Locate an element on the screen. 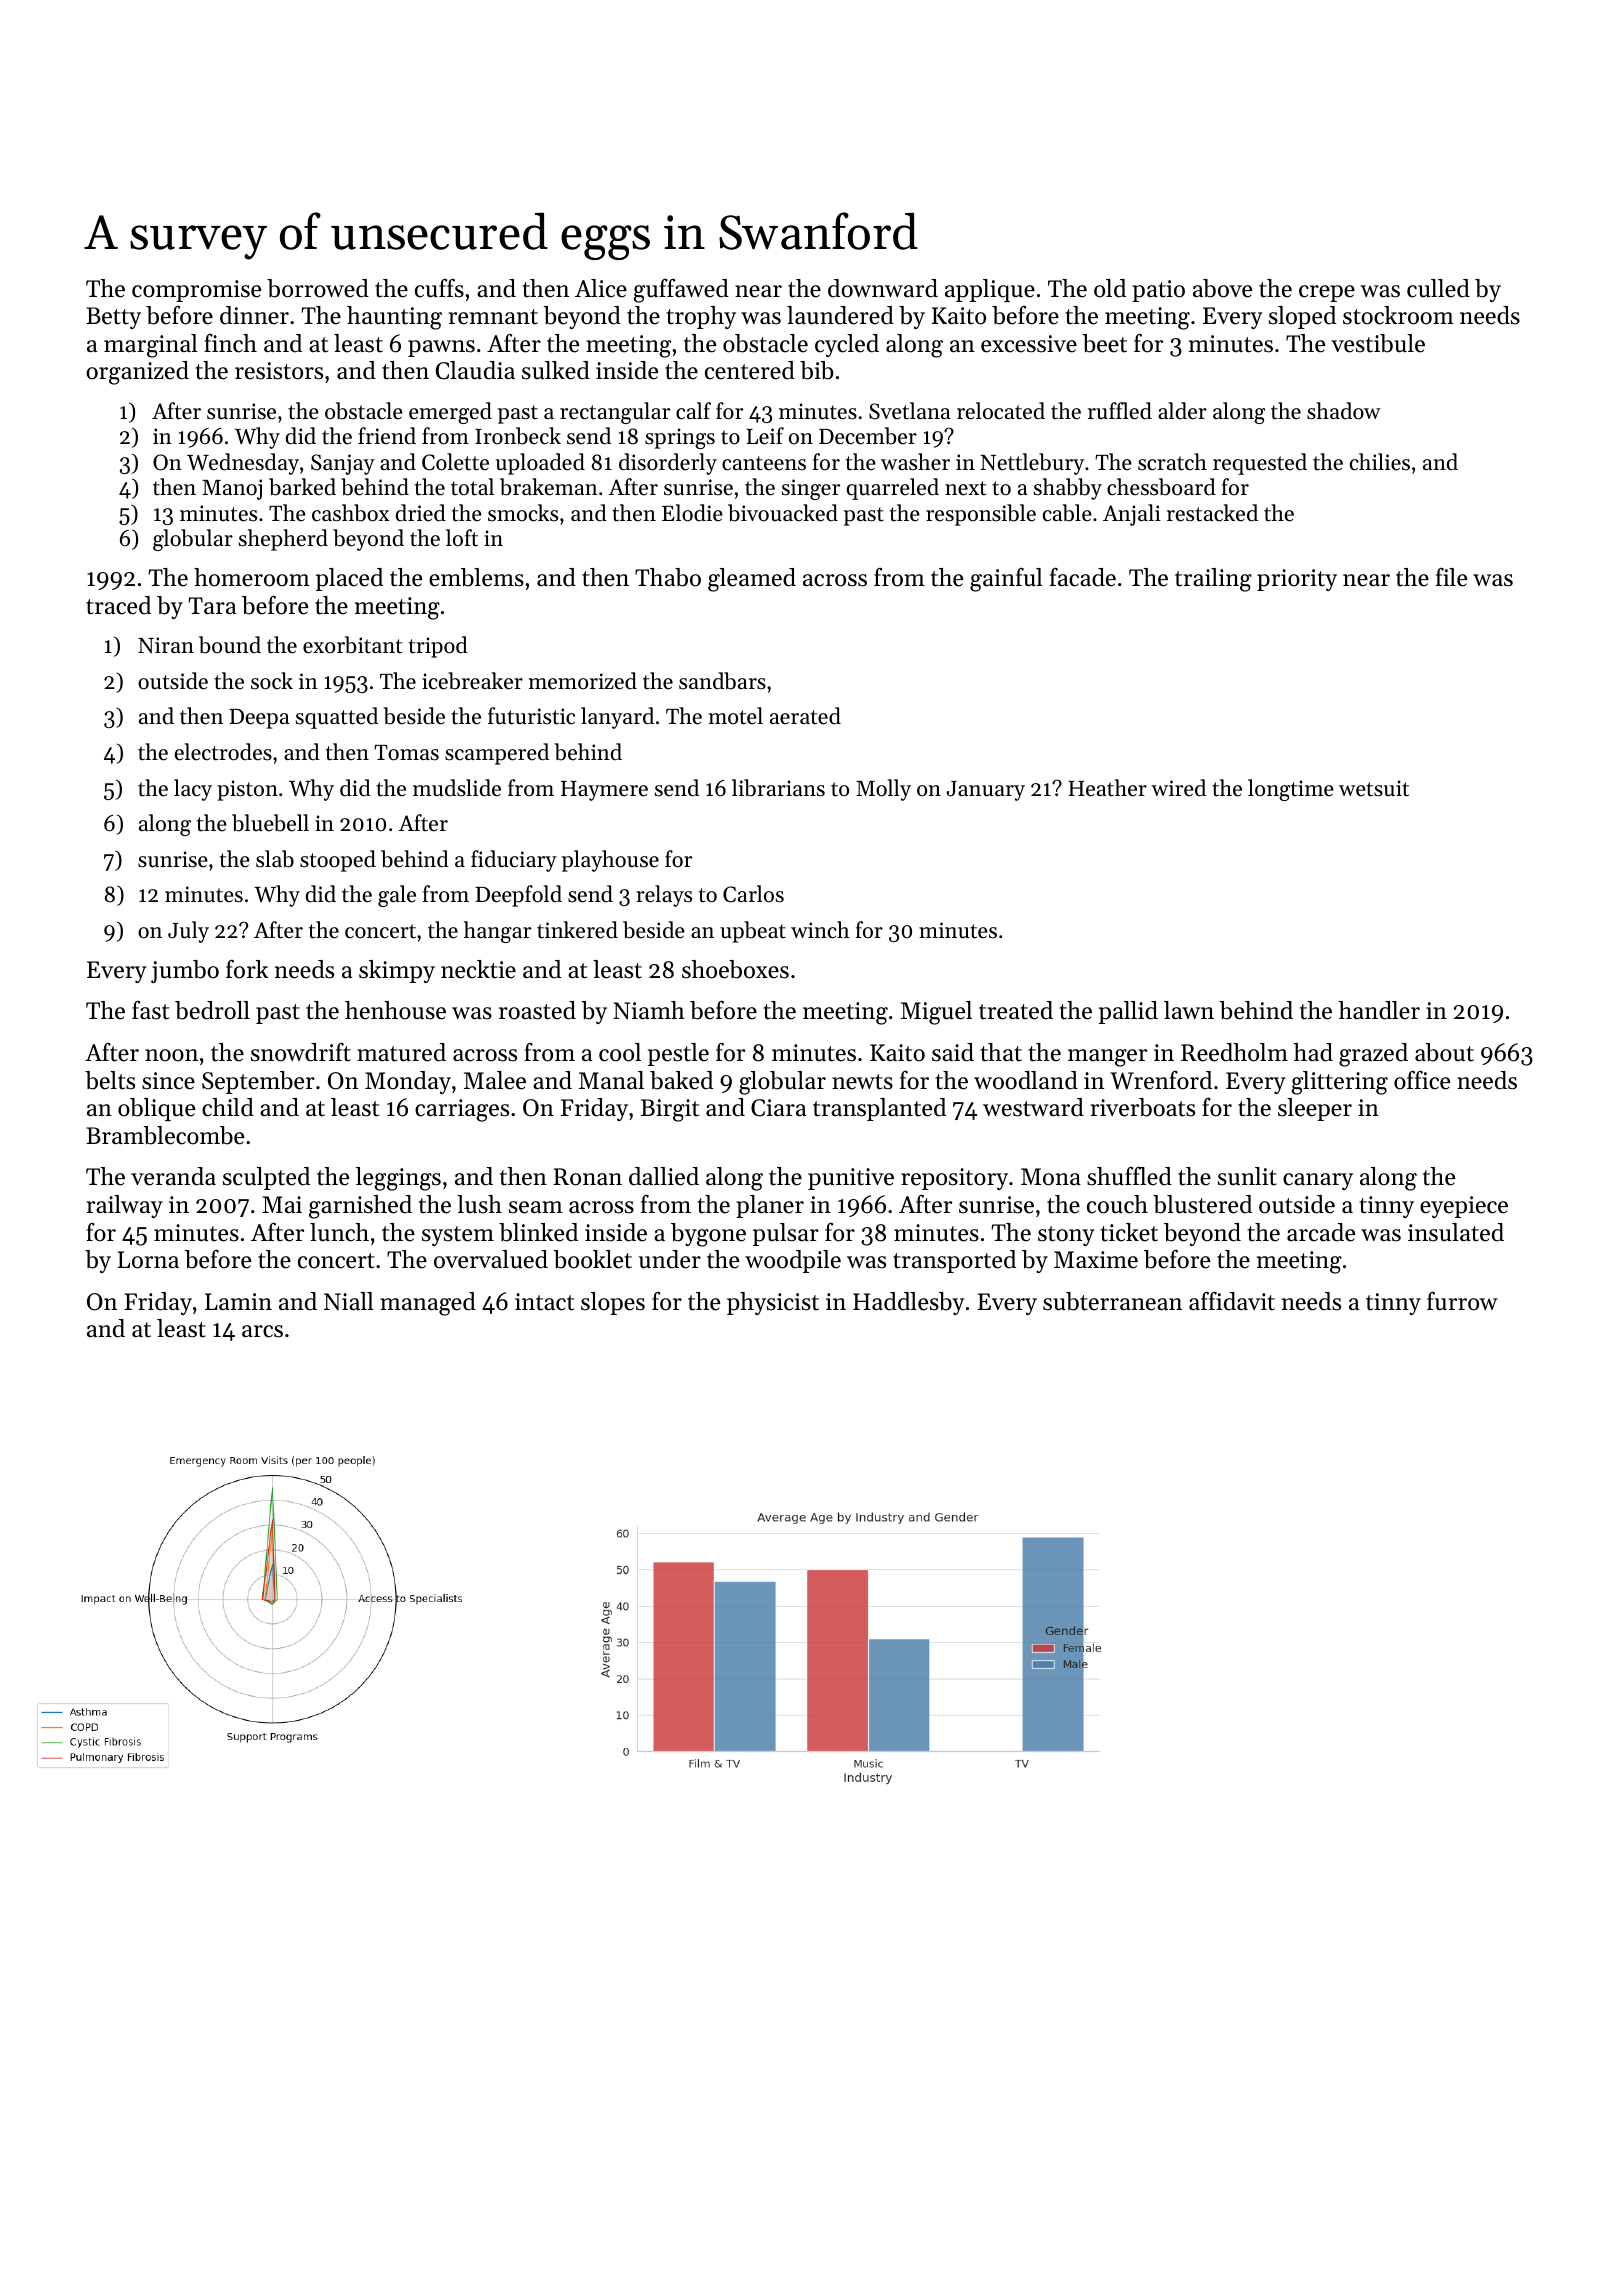 This screenshot has width=1620, height=2292. Heather is located at coordinates (1107, 788).
